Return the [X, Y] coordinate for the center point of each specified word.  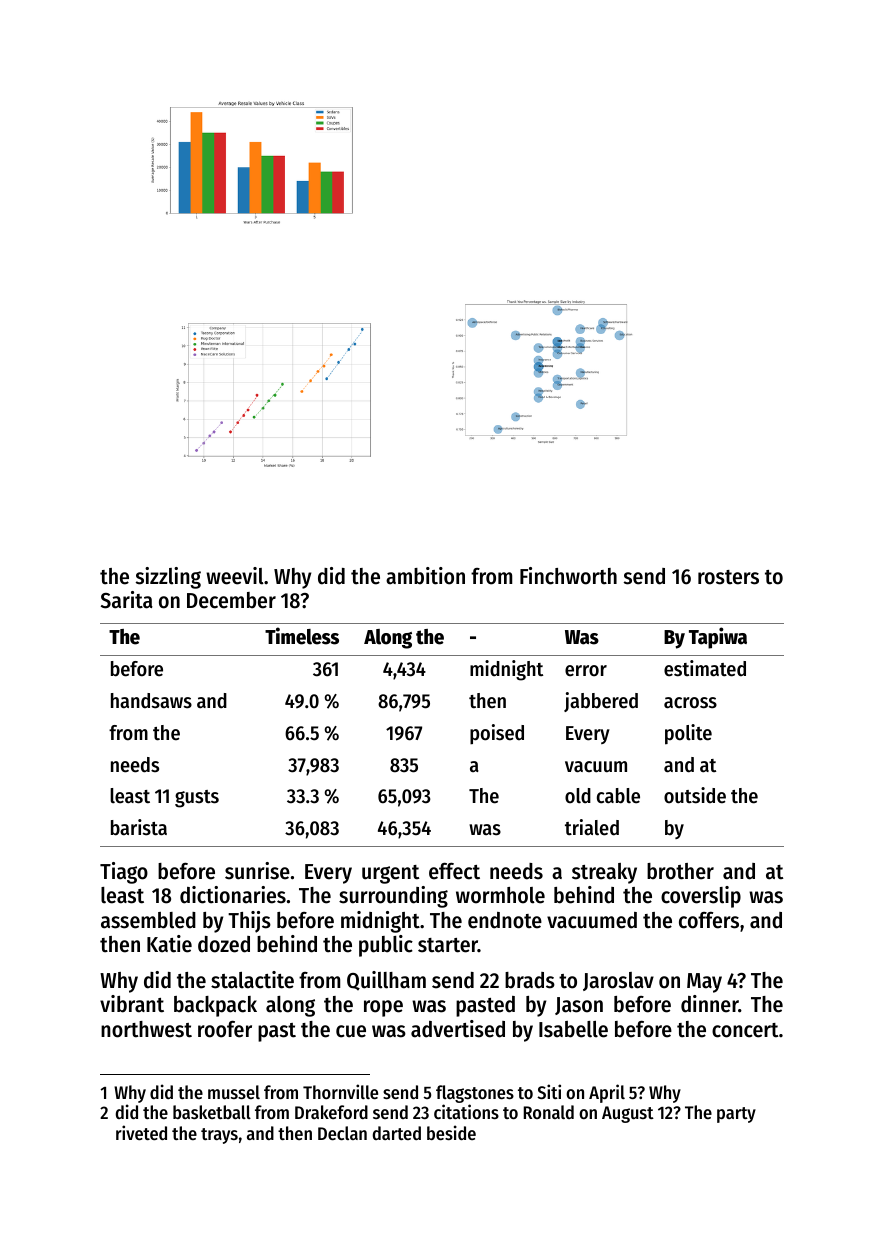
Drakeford [331, 1112]
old [578, 796]
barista [139, 827]
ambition [425, 576]
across [690, 703]
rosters [728, 577]
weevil [235, 576]
